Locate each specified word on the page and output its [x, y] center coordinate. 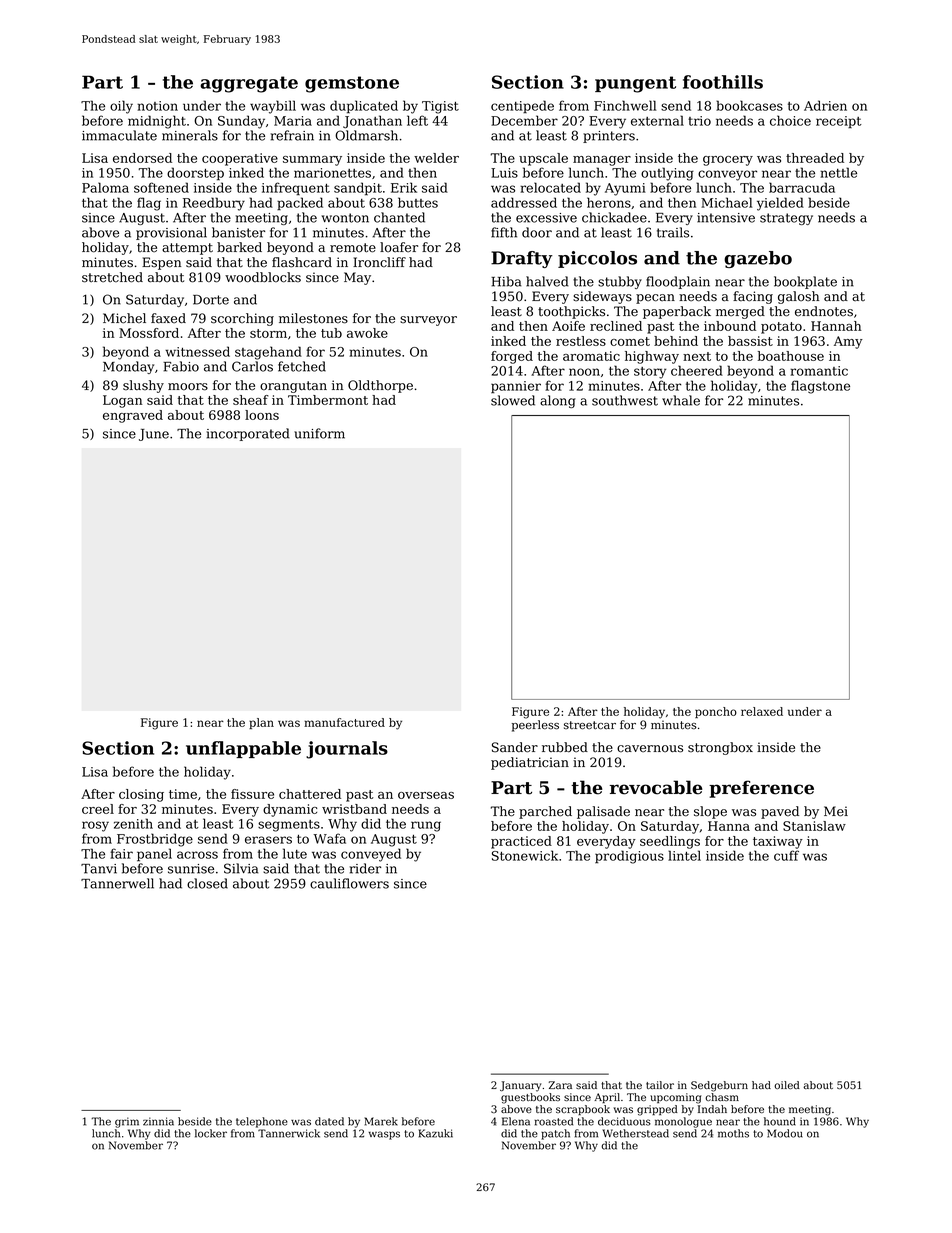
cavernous [650, 749]
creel [98, 809]
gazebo [758, 259]
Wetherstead [635, 1133]
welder [436, 158]
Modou [785, 1133]
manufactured [344, 722]
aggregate [249, 84]
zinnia [158, 1121]
